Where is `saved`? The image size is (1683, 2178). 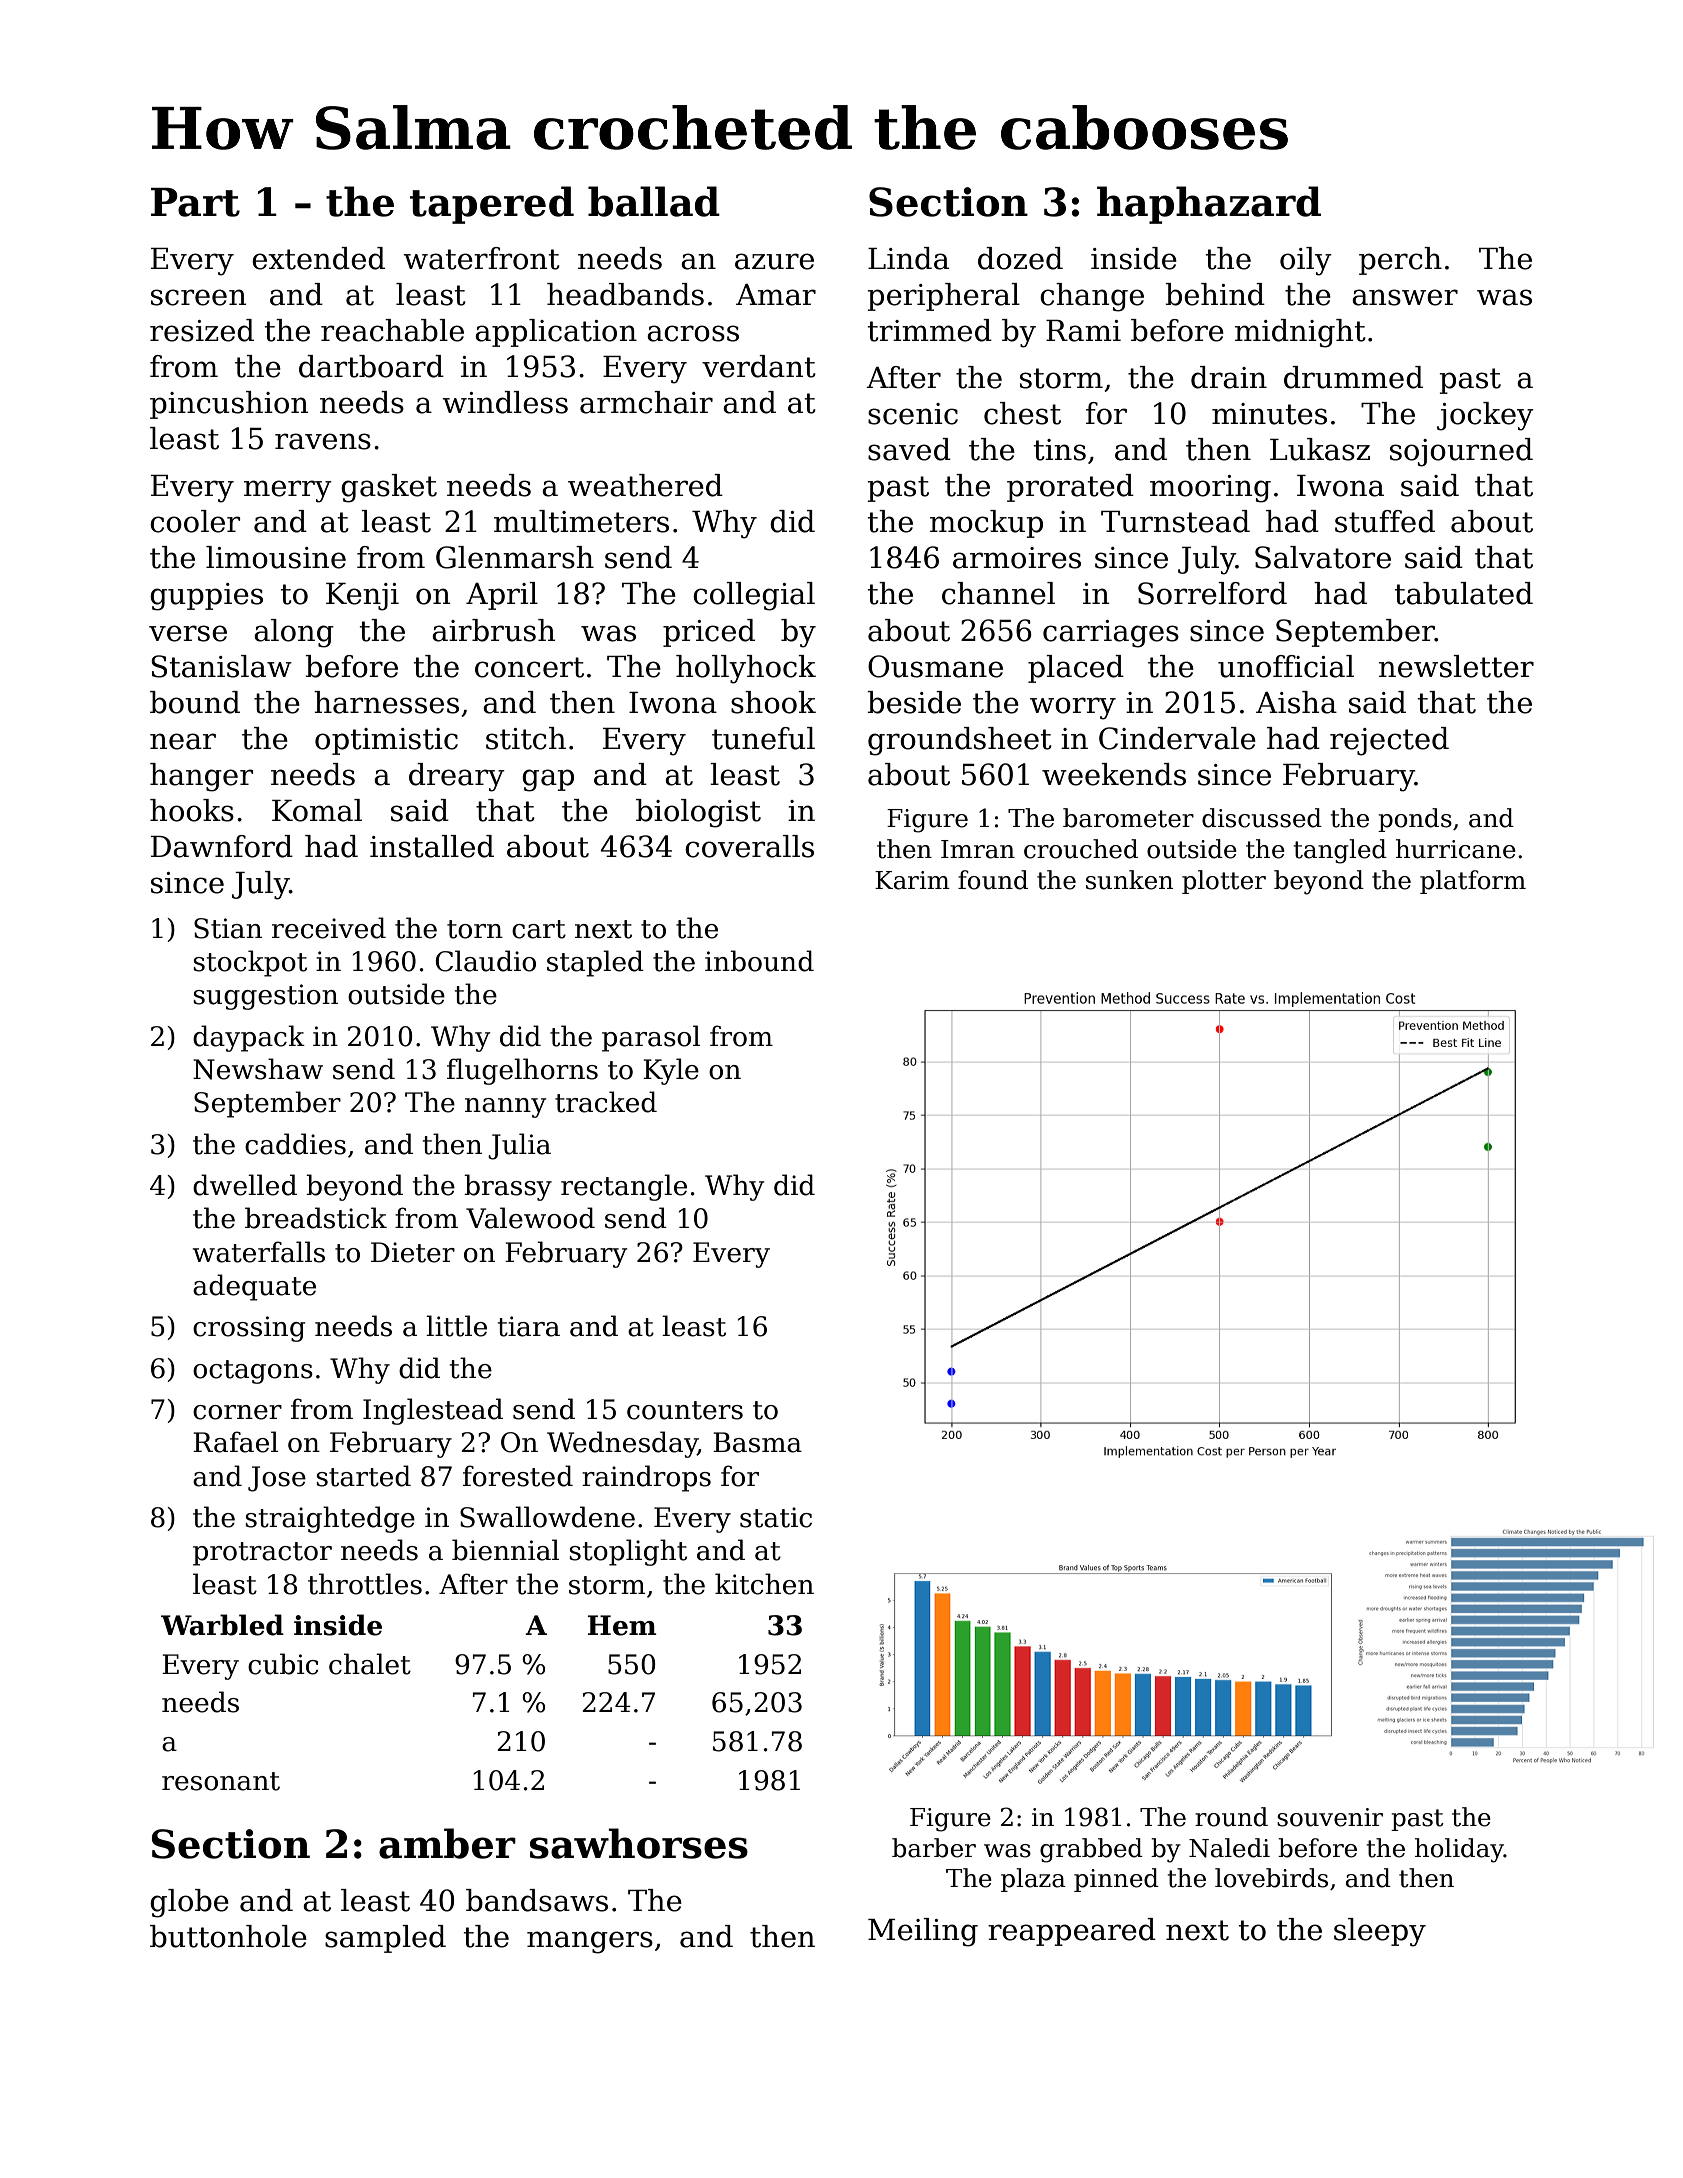
saved is located at coordinates (909, 449).
